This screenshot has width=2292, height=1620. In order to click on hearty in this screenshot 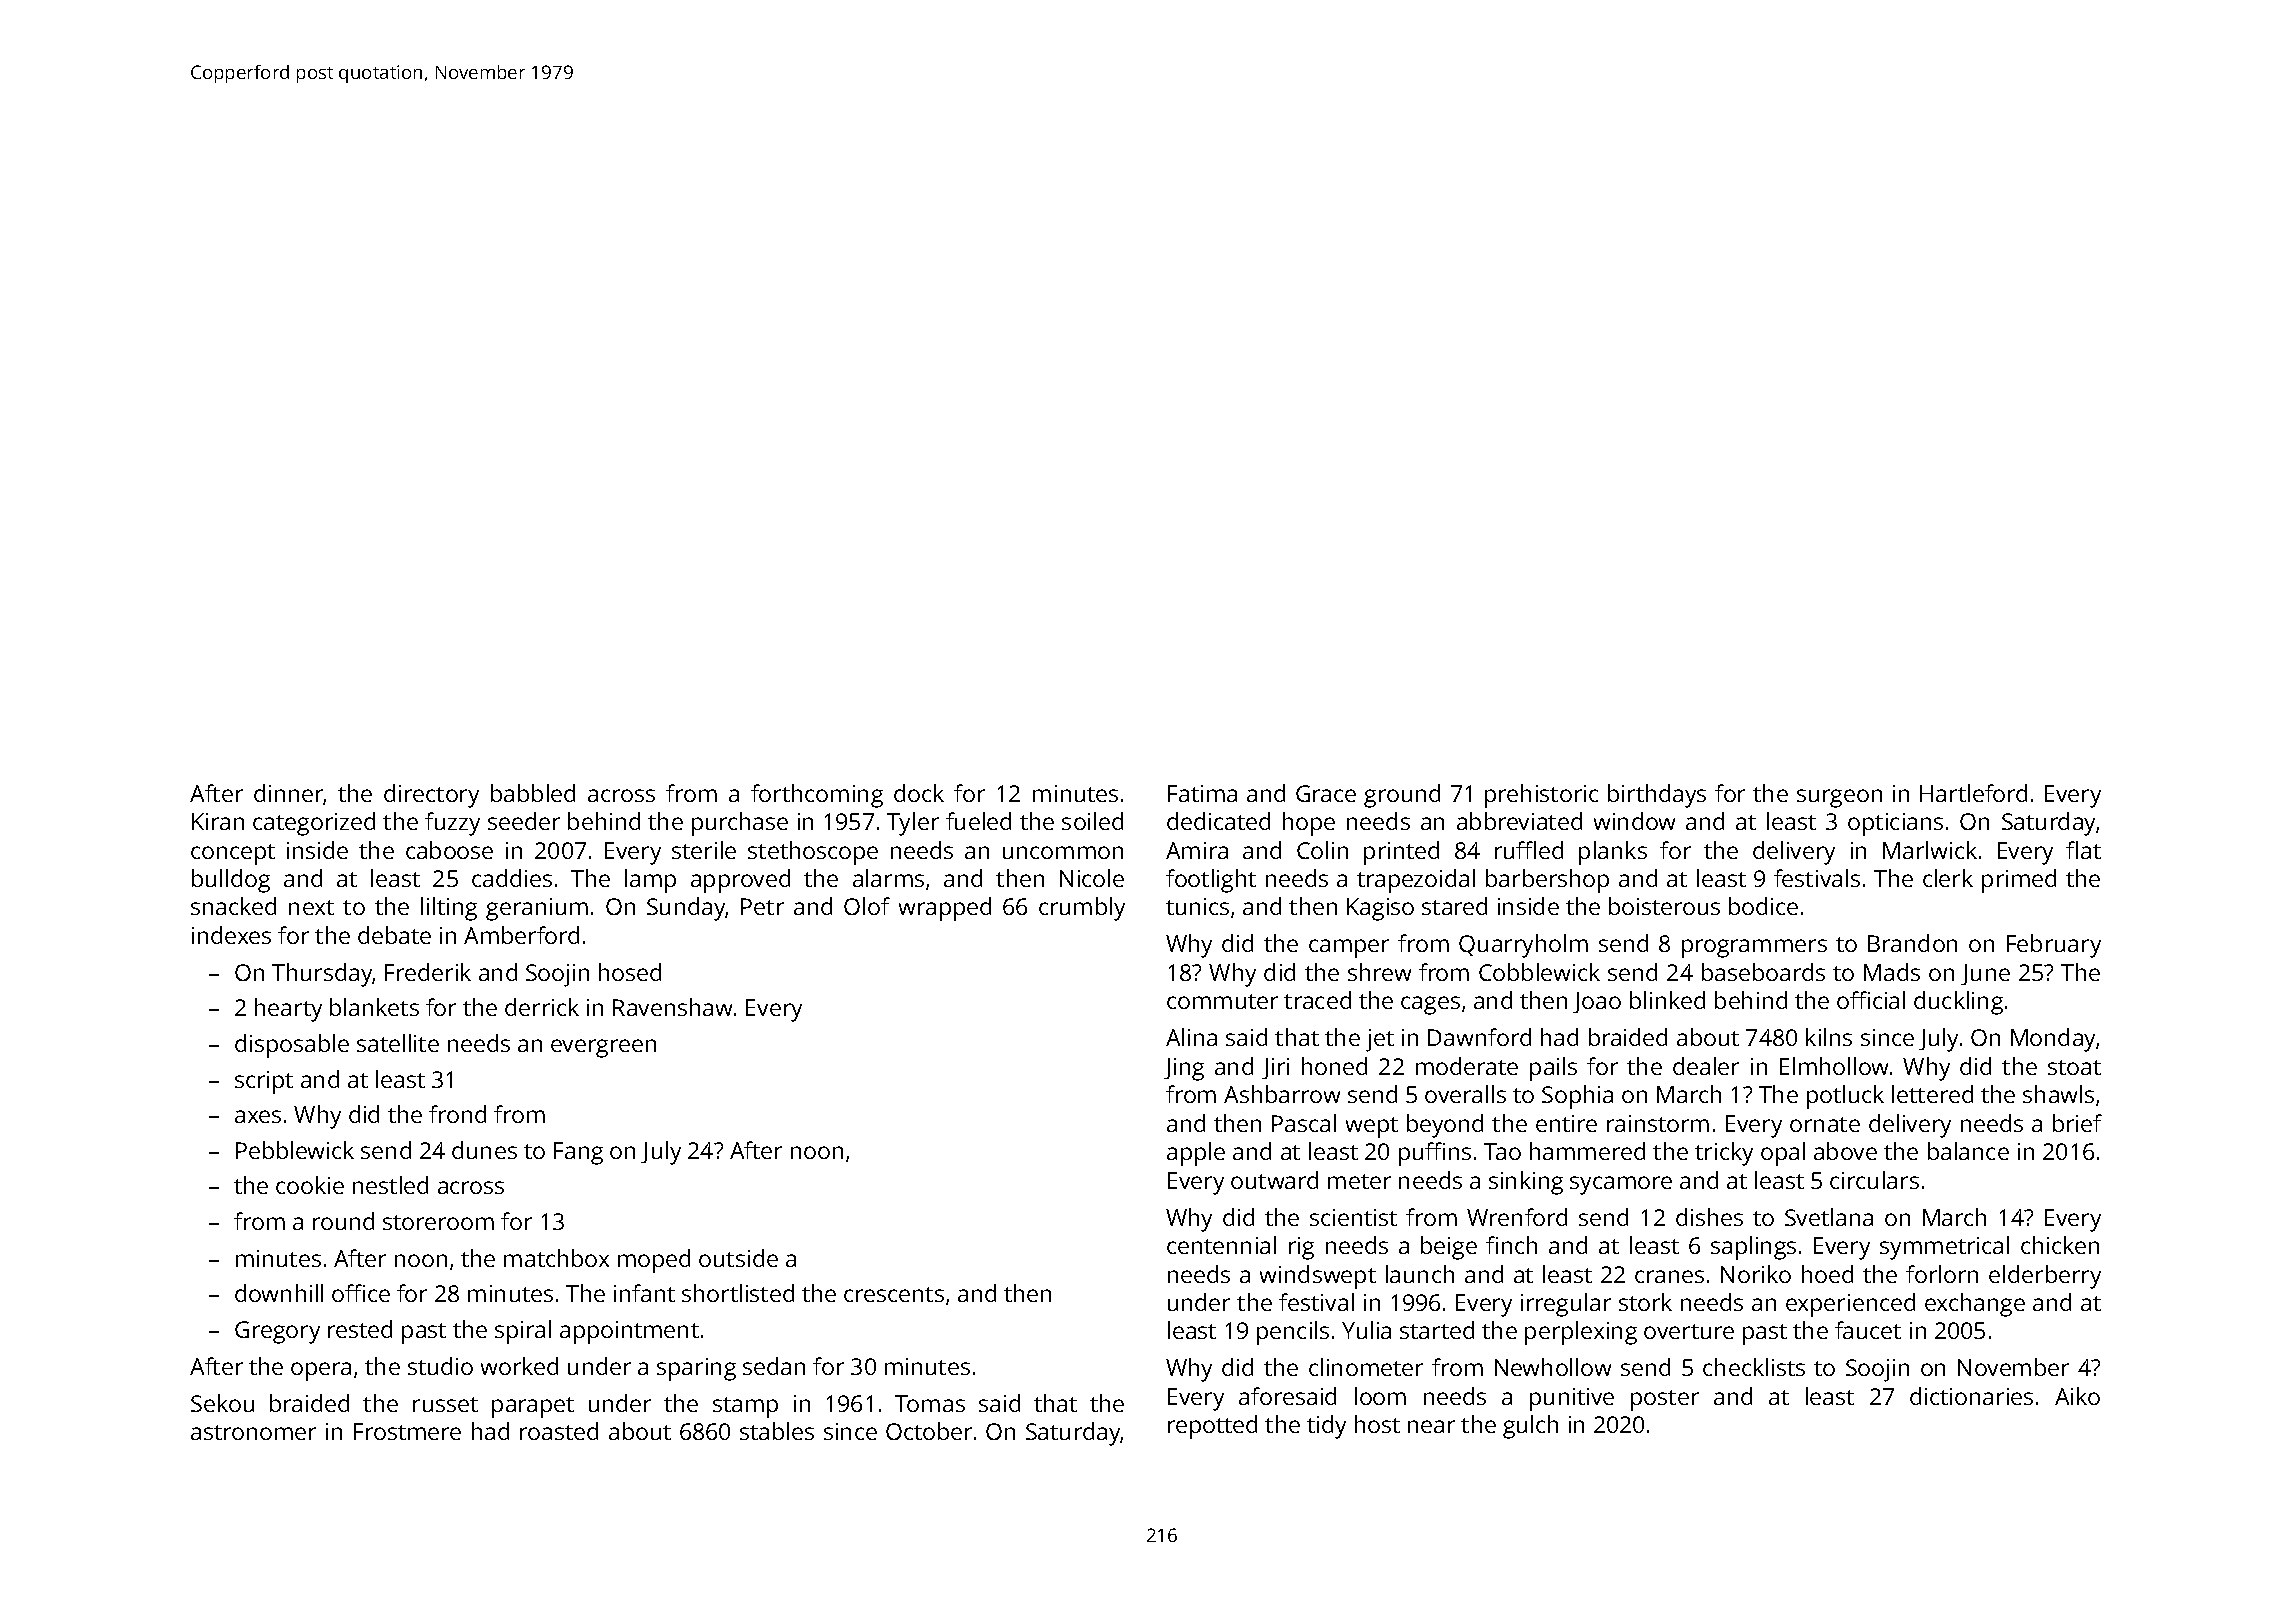, I will do `click(288, 1010)`.
